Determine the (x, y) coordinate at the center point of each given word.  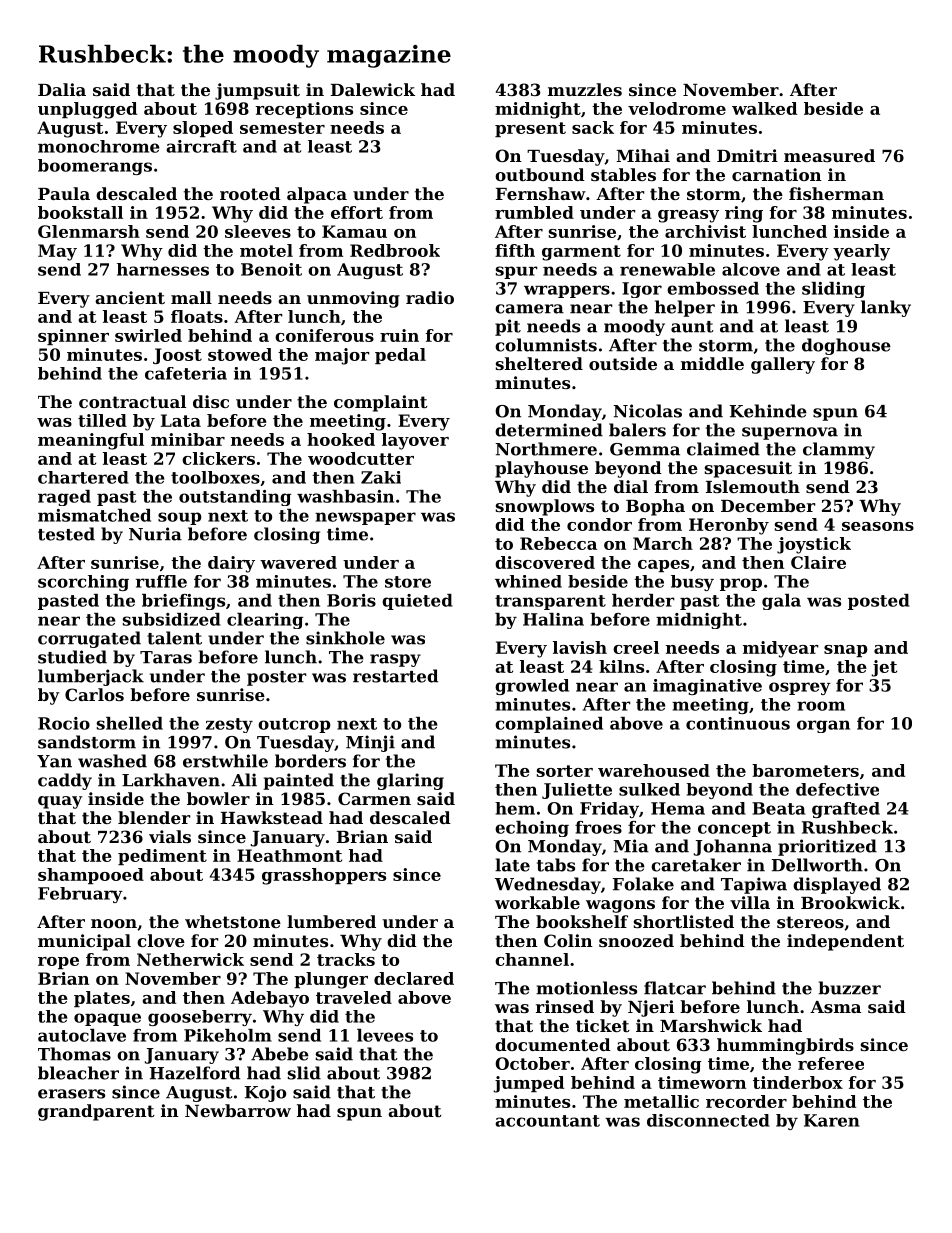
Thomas (74, 1054)
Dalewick (373, 89)
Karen (832, 1120)
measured (829, 155)
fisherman (836, 193)
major (342, 356)
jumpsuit (257, 91)
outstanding (235, 498)
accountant (547, 1121)
